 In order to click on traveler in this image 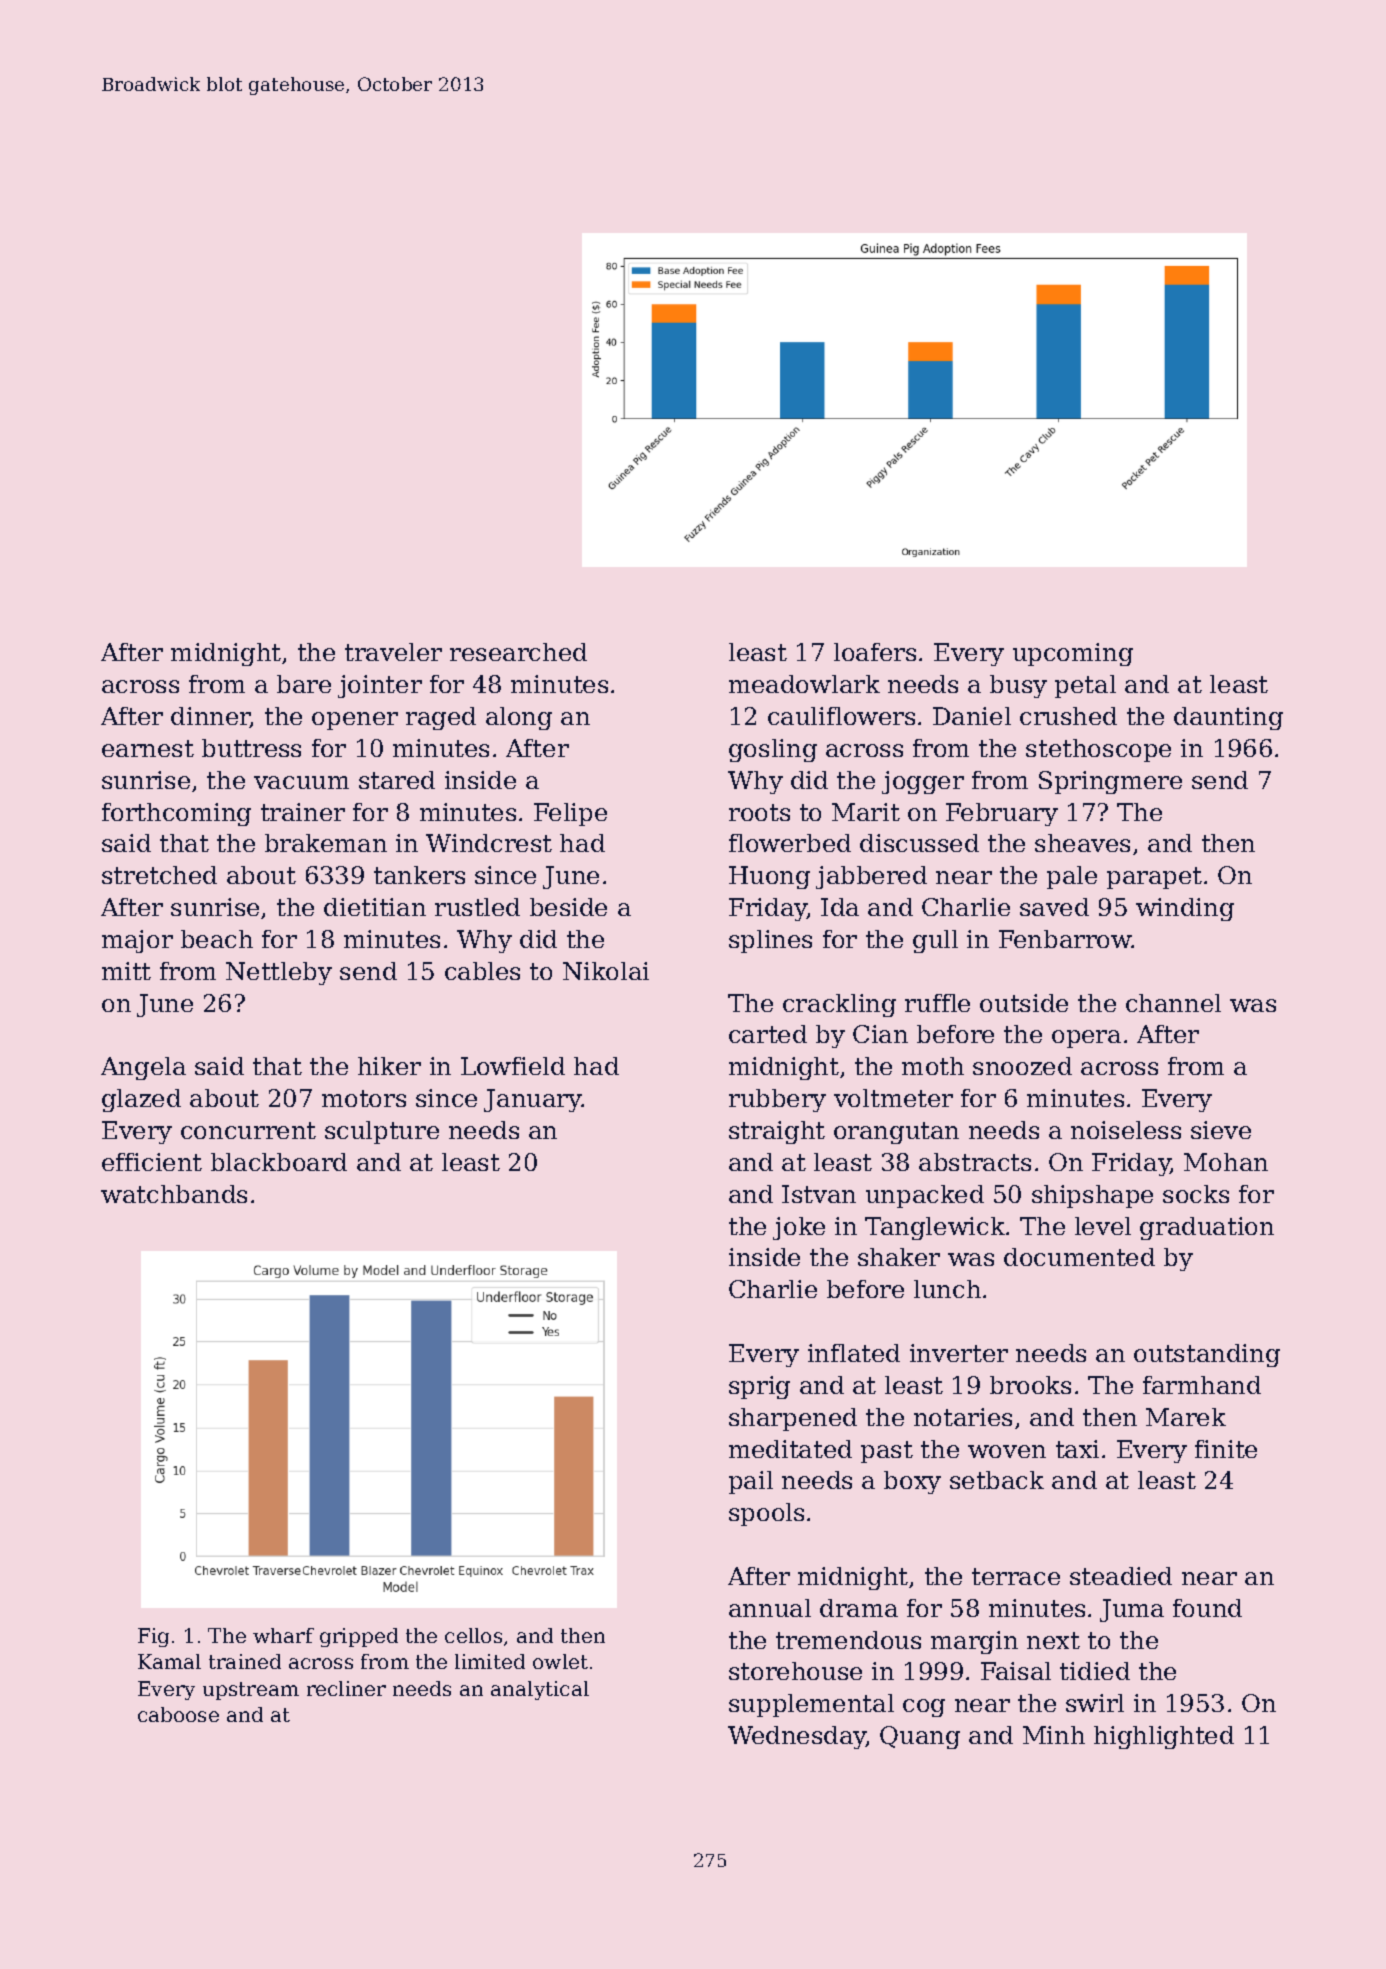, I will do `click(393, 652)`.
